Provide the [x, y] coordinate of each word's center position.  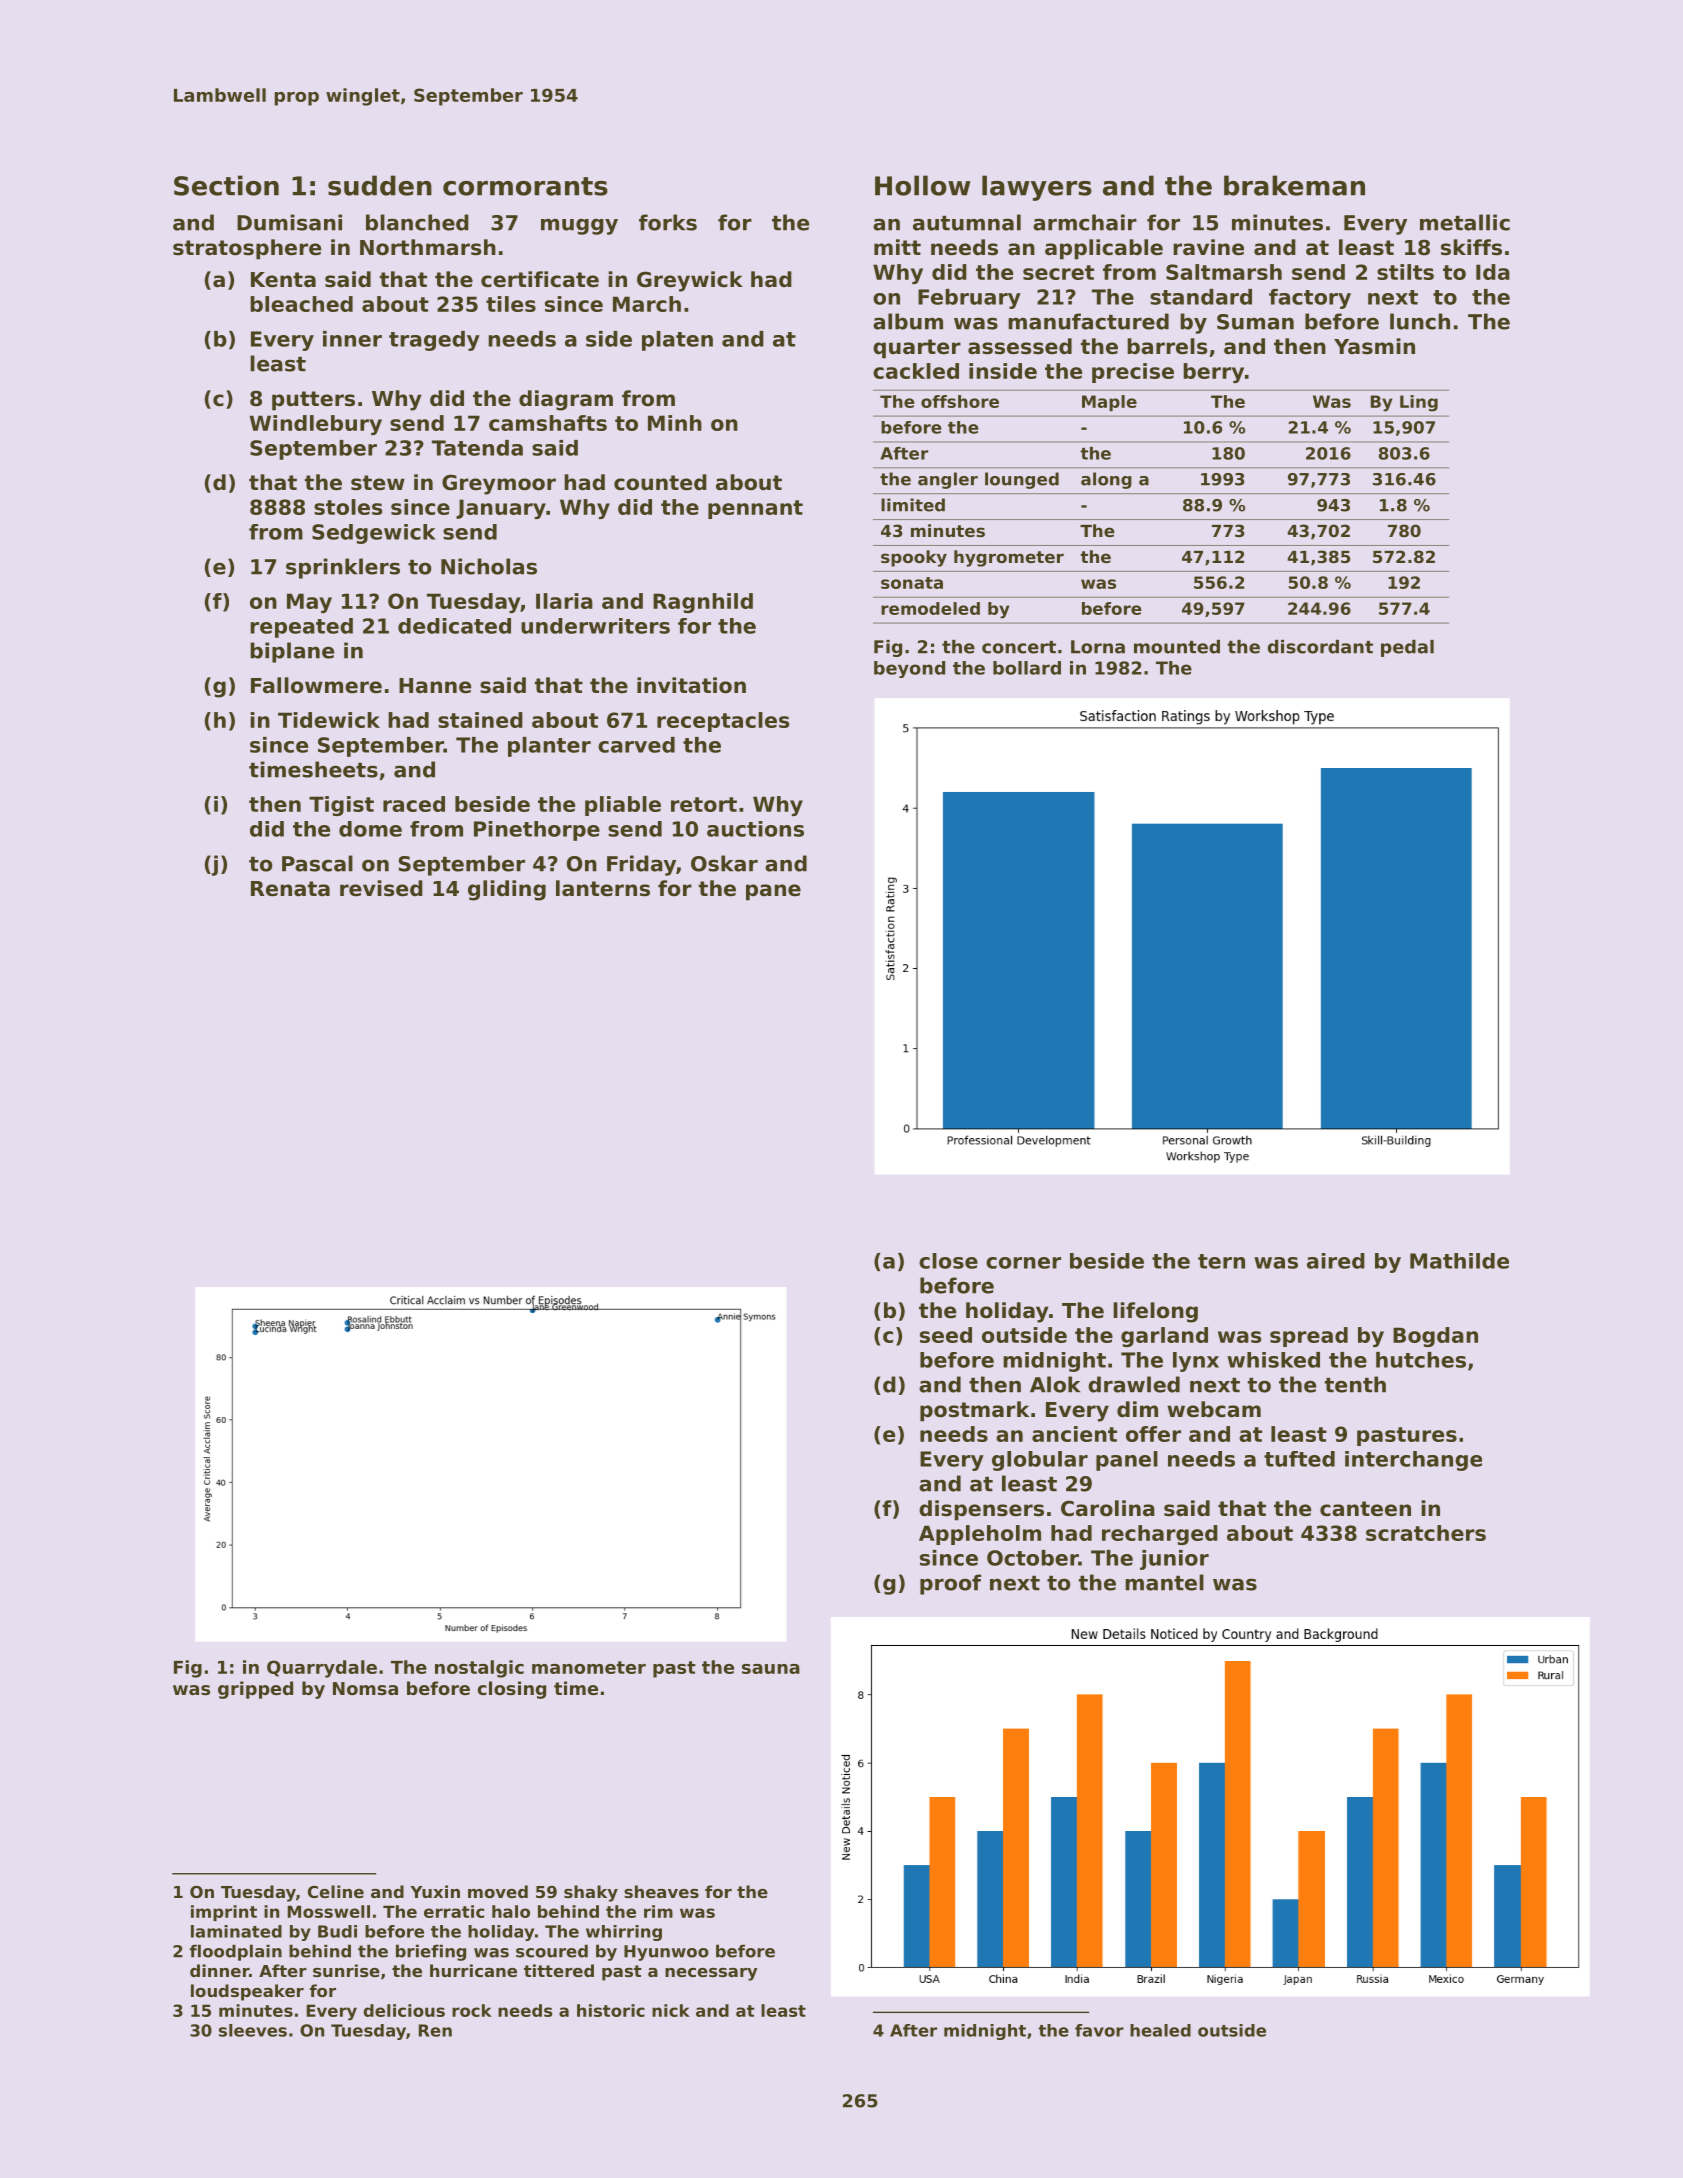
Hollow [923, 185]
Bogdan [1435, 1337]
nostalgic [479, 1669]
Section [226, 185]
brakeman [1294, 185]
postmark [974, 1411]
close [948, 1261]
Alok [1055, 1384]
